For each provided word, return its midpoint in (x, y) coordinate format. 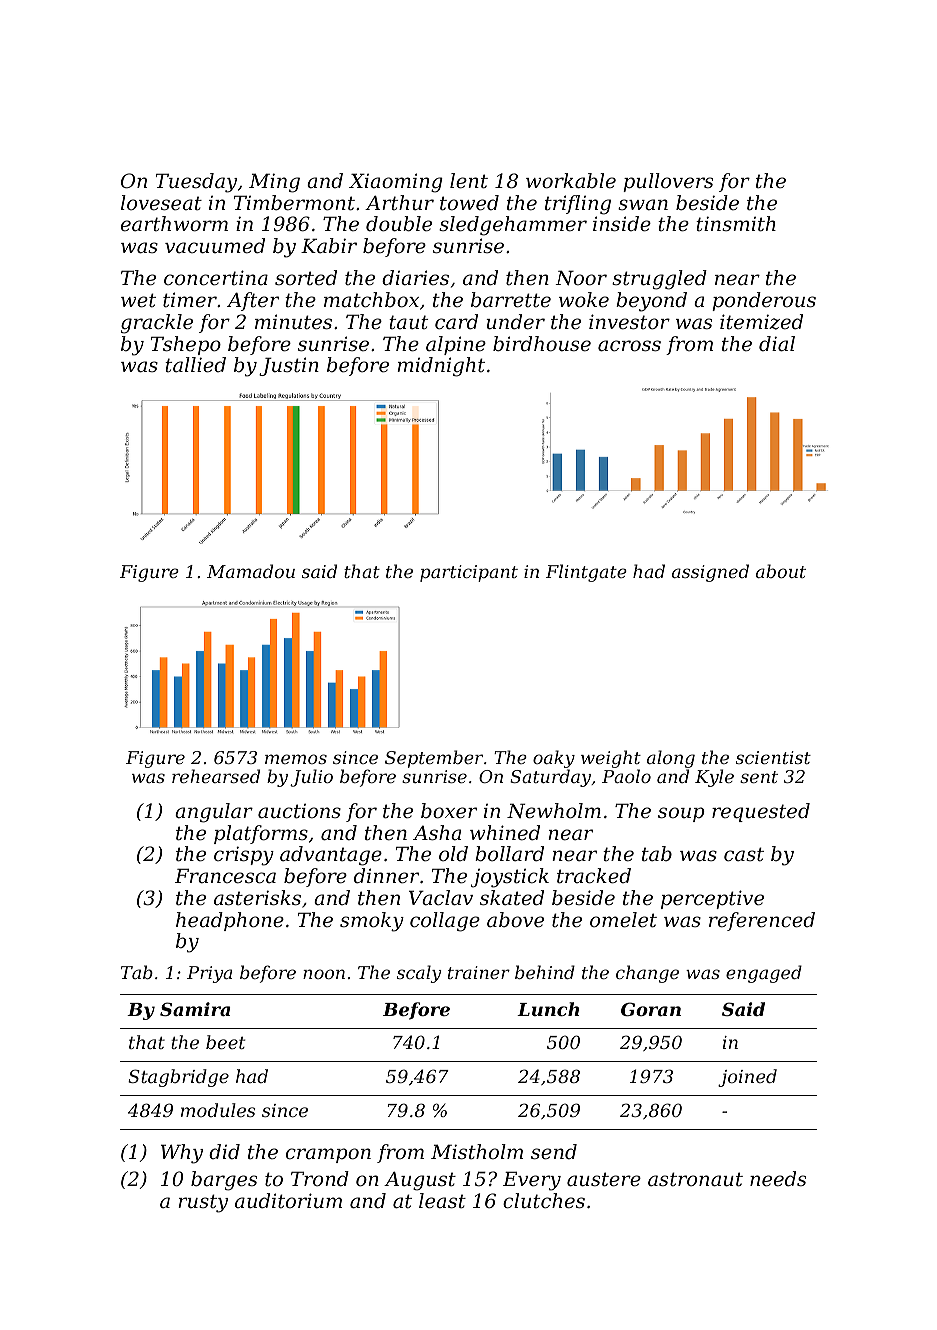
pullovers (668, 182)
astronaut (695, 1179)
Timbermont (294, 203)
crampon (328, 1155)
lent (469, 181)
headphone (230, 921)
